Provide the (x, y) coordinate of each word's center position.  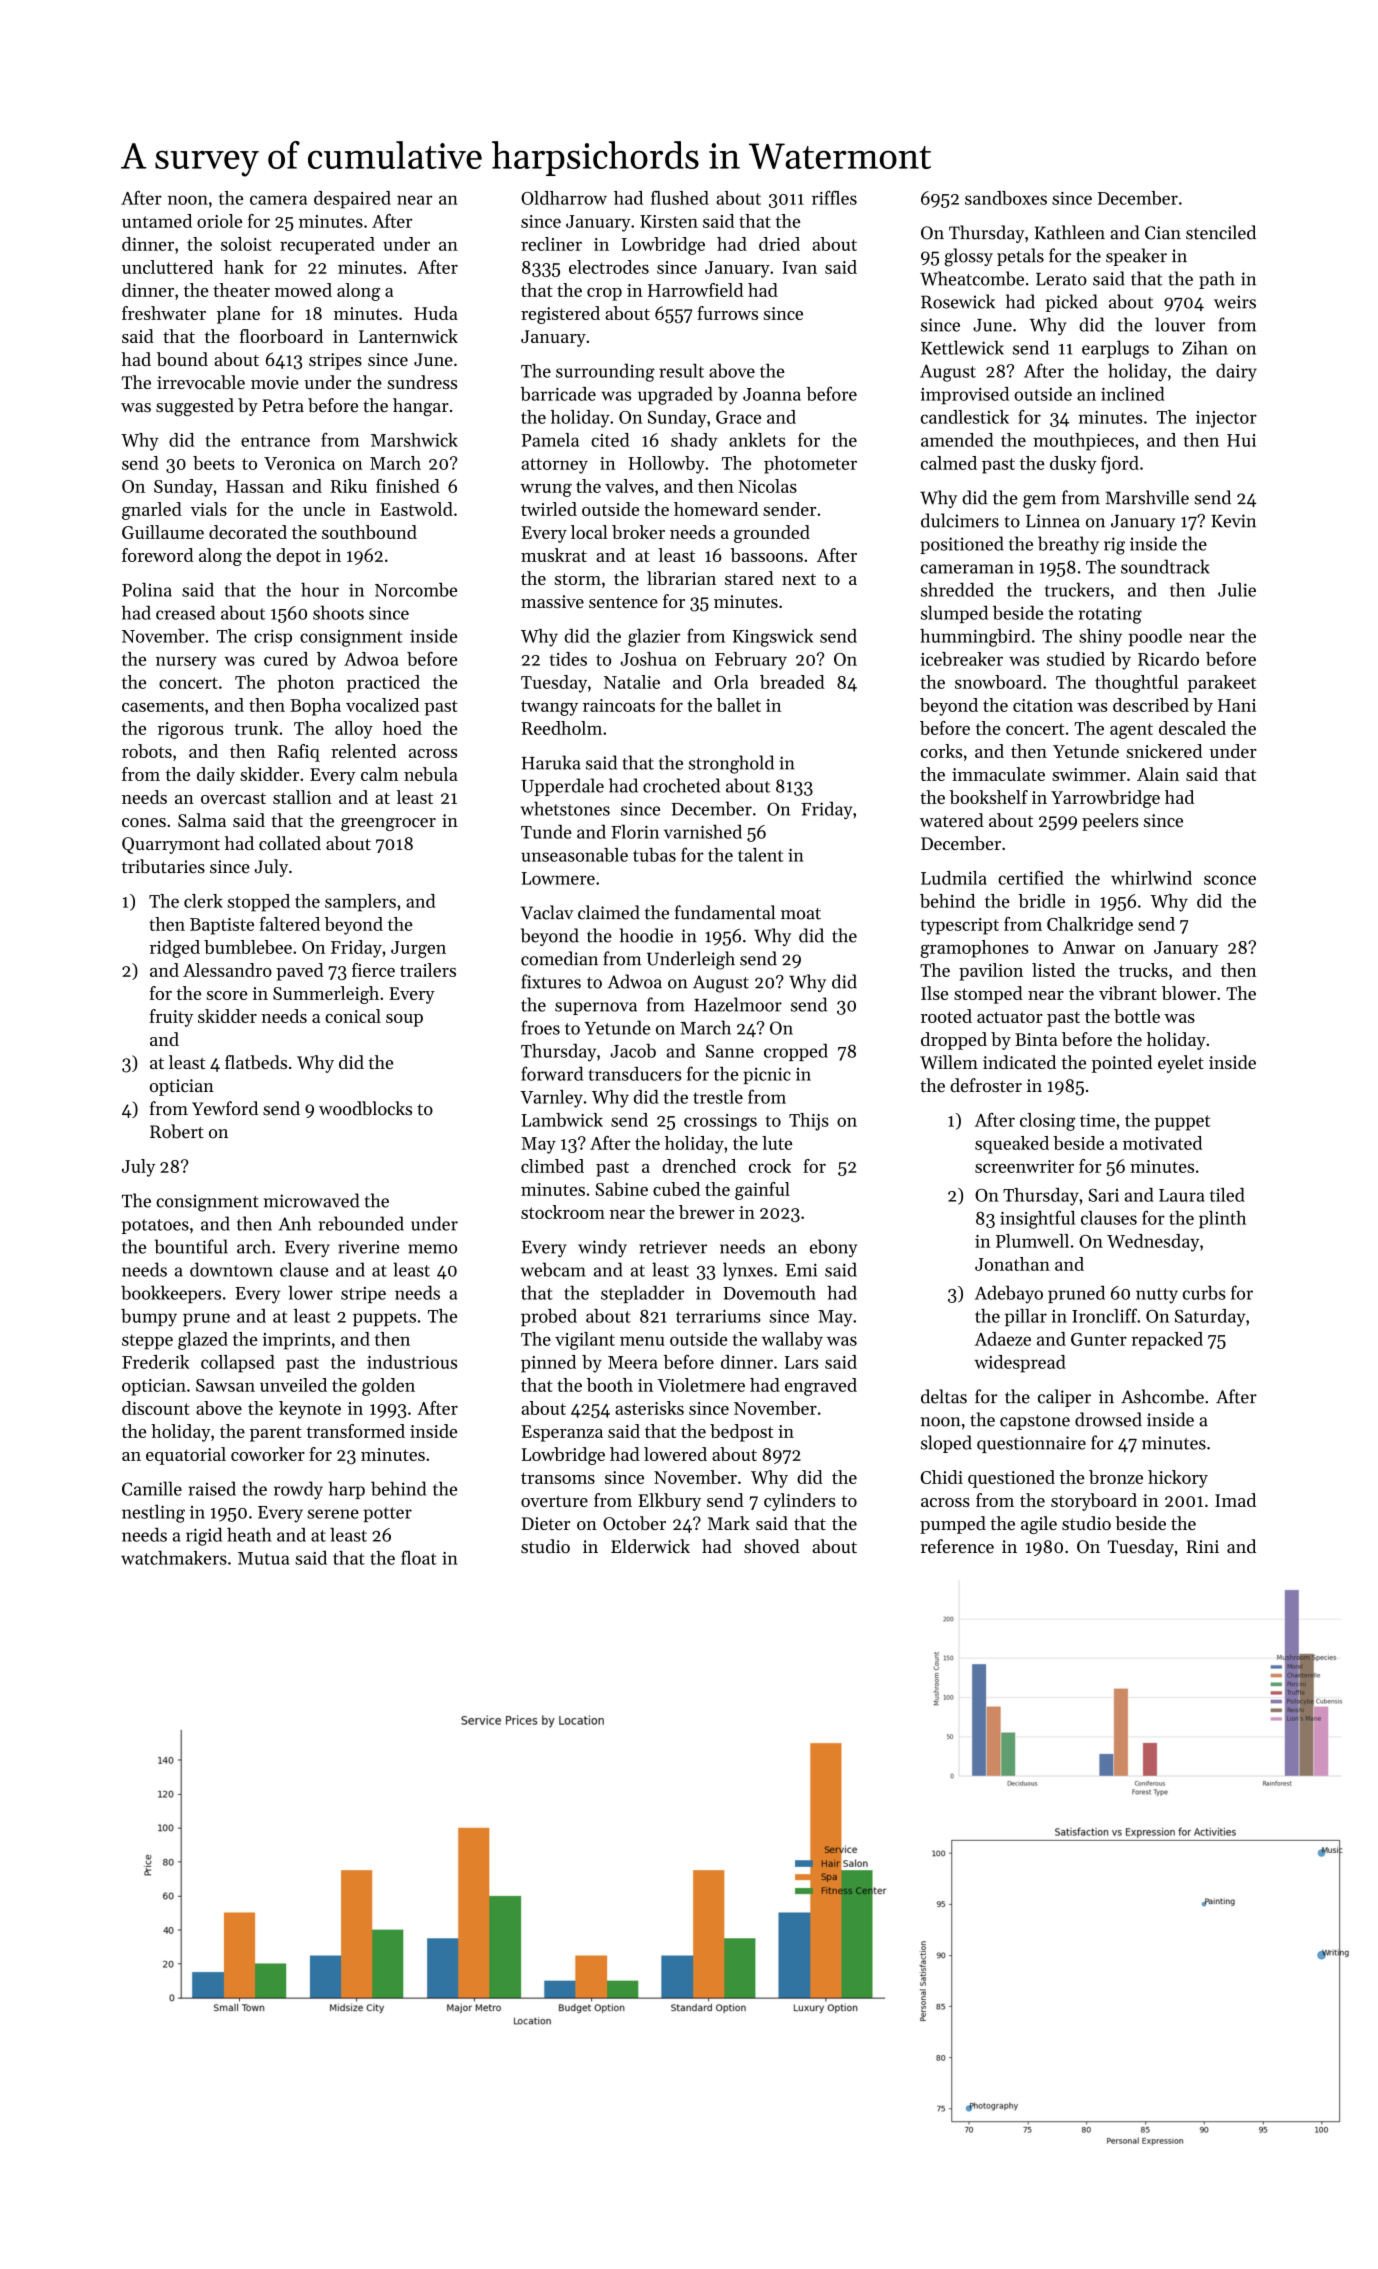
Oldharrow (564, 198)
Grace (738, 417)
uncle (324, 509)
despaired (352, 200)
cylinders (799, 1502)
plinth (1222, 1219)
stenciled (1221, 232)
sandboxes (1006, 198)
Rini (1202, 1546)
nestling (153, 1514)
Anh (294, 1223)
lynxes (748, 1271)
